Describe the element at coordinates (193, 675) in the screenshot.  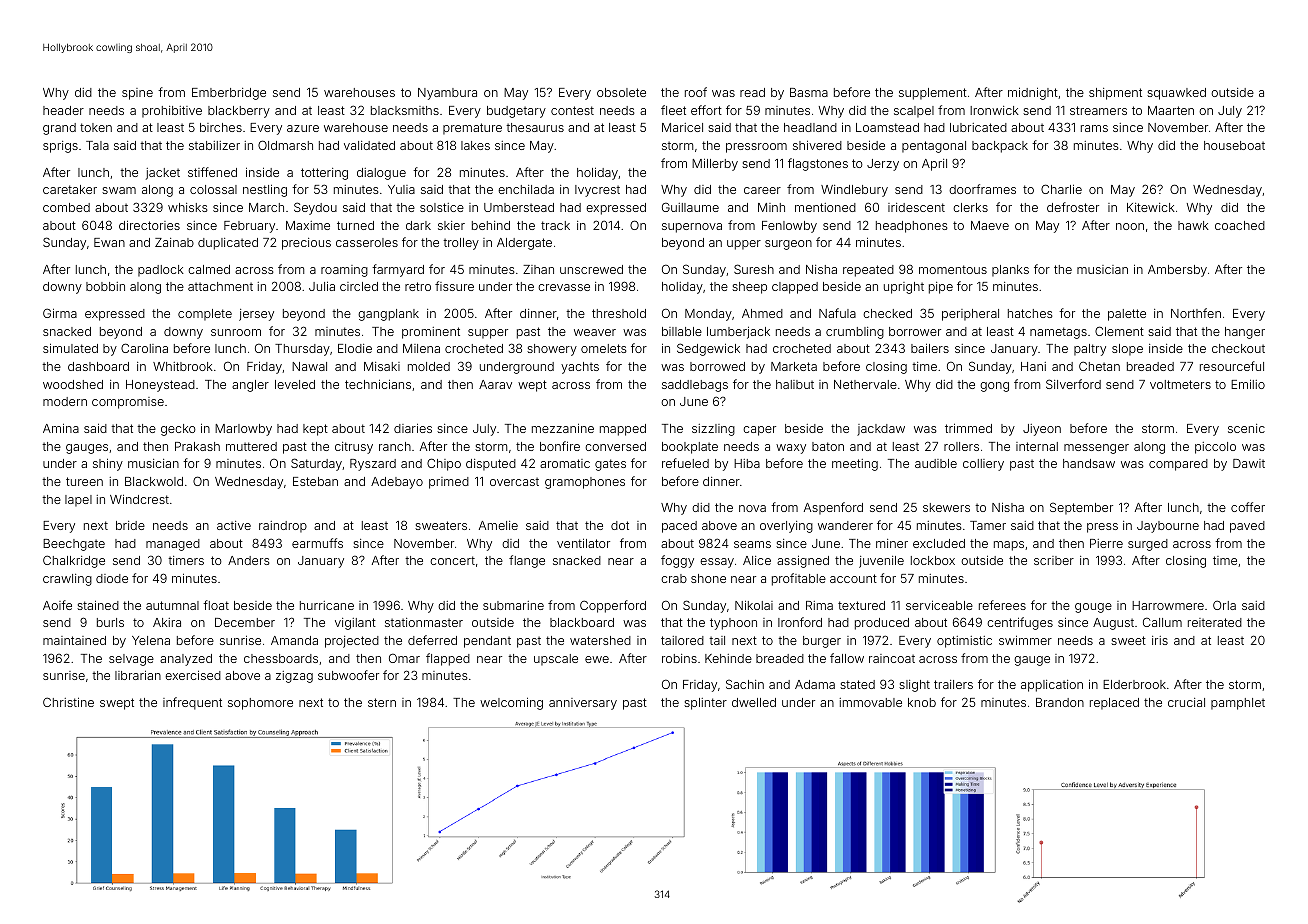
I see `exercised` at that location.
